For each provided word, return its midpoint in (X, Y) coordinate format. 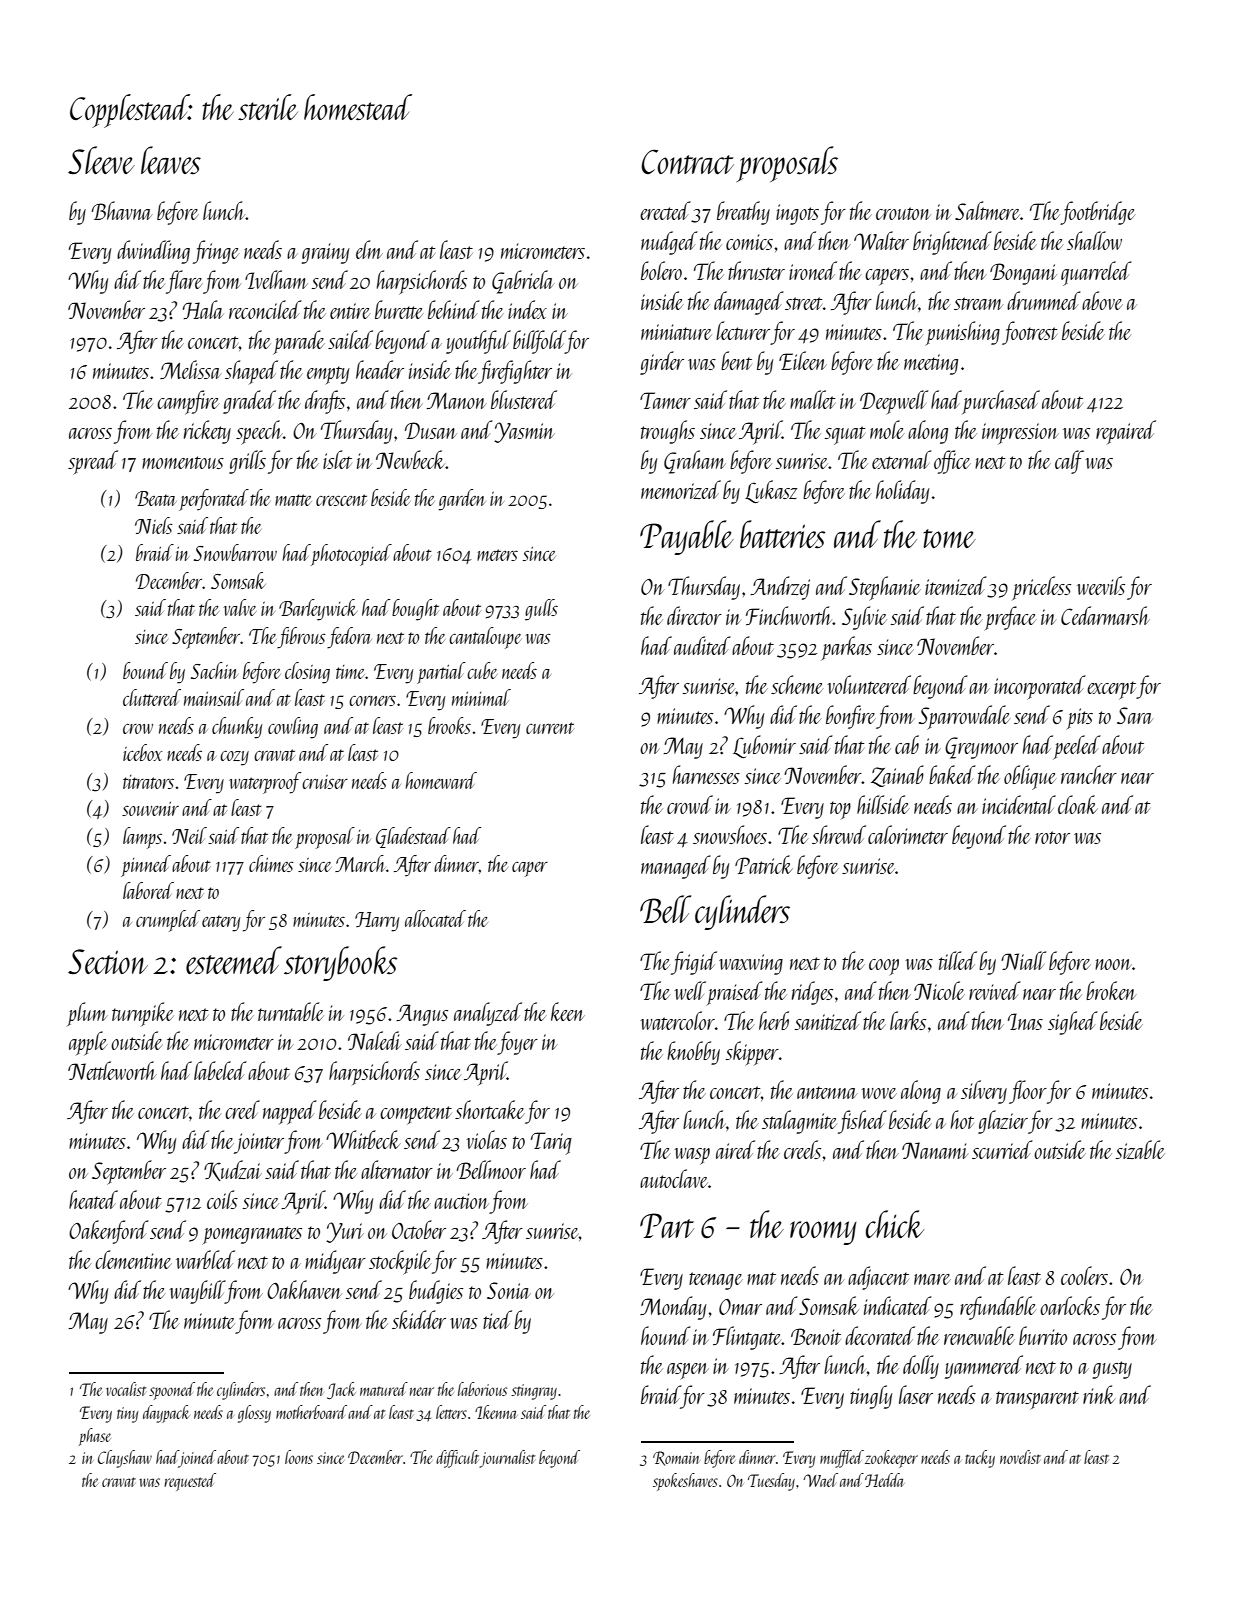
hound (666, 1335)
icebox (142, 752)
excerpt (1111, 690)
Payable (687, 537)
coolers (1084, 1275)
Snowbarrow (235, 552)
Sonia (509, 1290)
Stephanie (885, 588)
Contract (687, 161)
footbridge (1097, 213)
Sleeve (101, 160)
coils (222, 1199)
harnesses (706, 774)
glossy (254, 1414)
